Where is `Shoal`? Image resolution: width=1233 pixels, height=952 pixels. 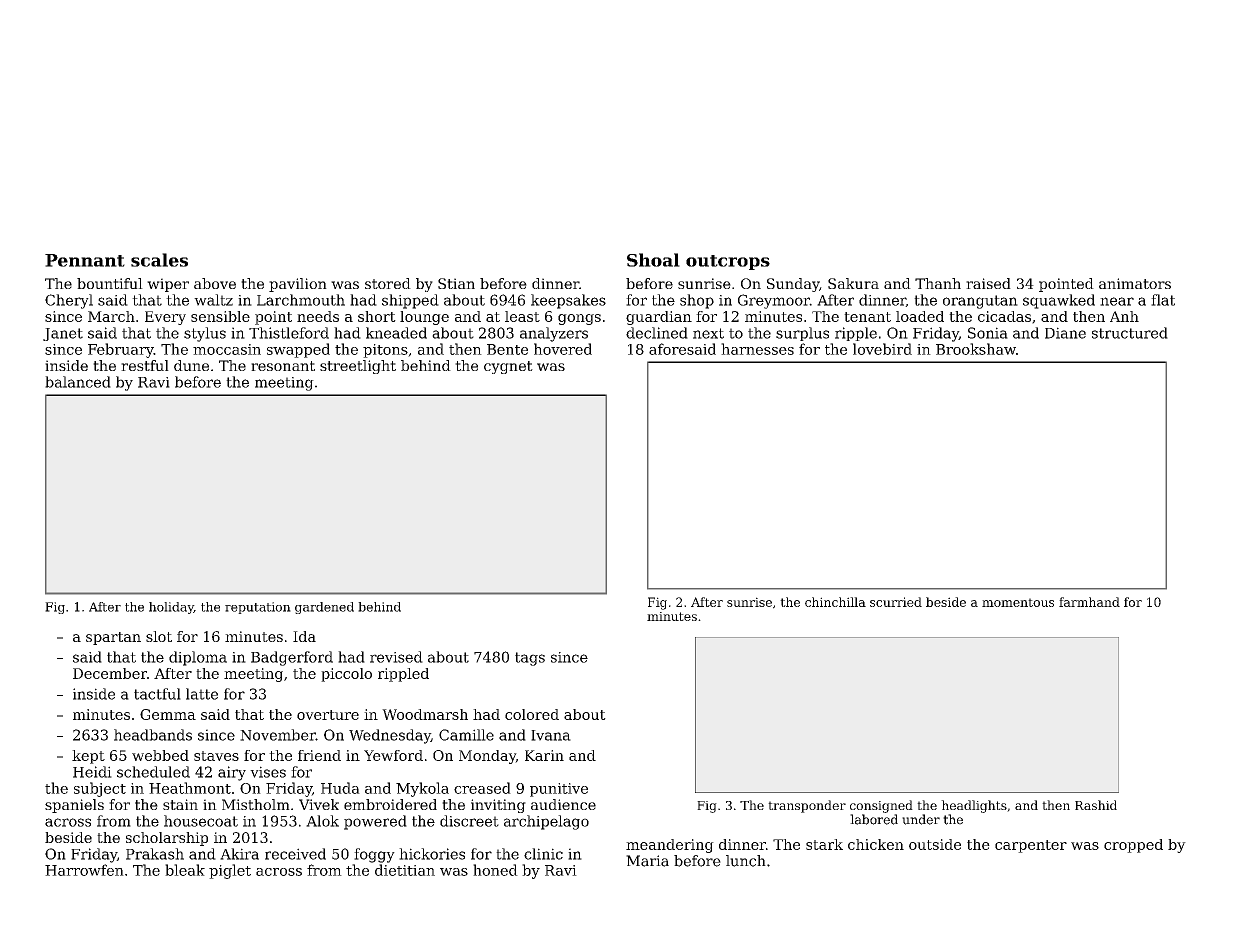 Shoal is located at coordinates (653, 260).
